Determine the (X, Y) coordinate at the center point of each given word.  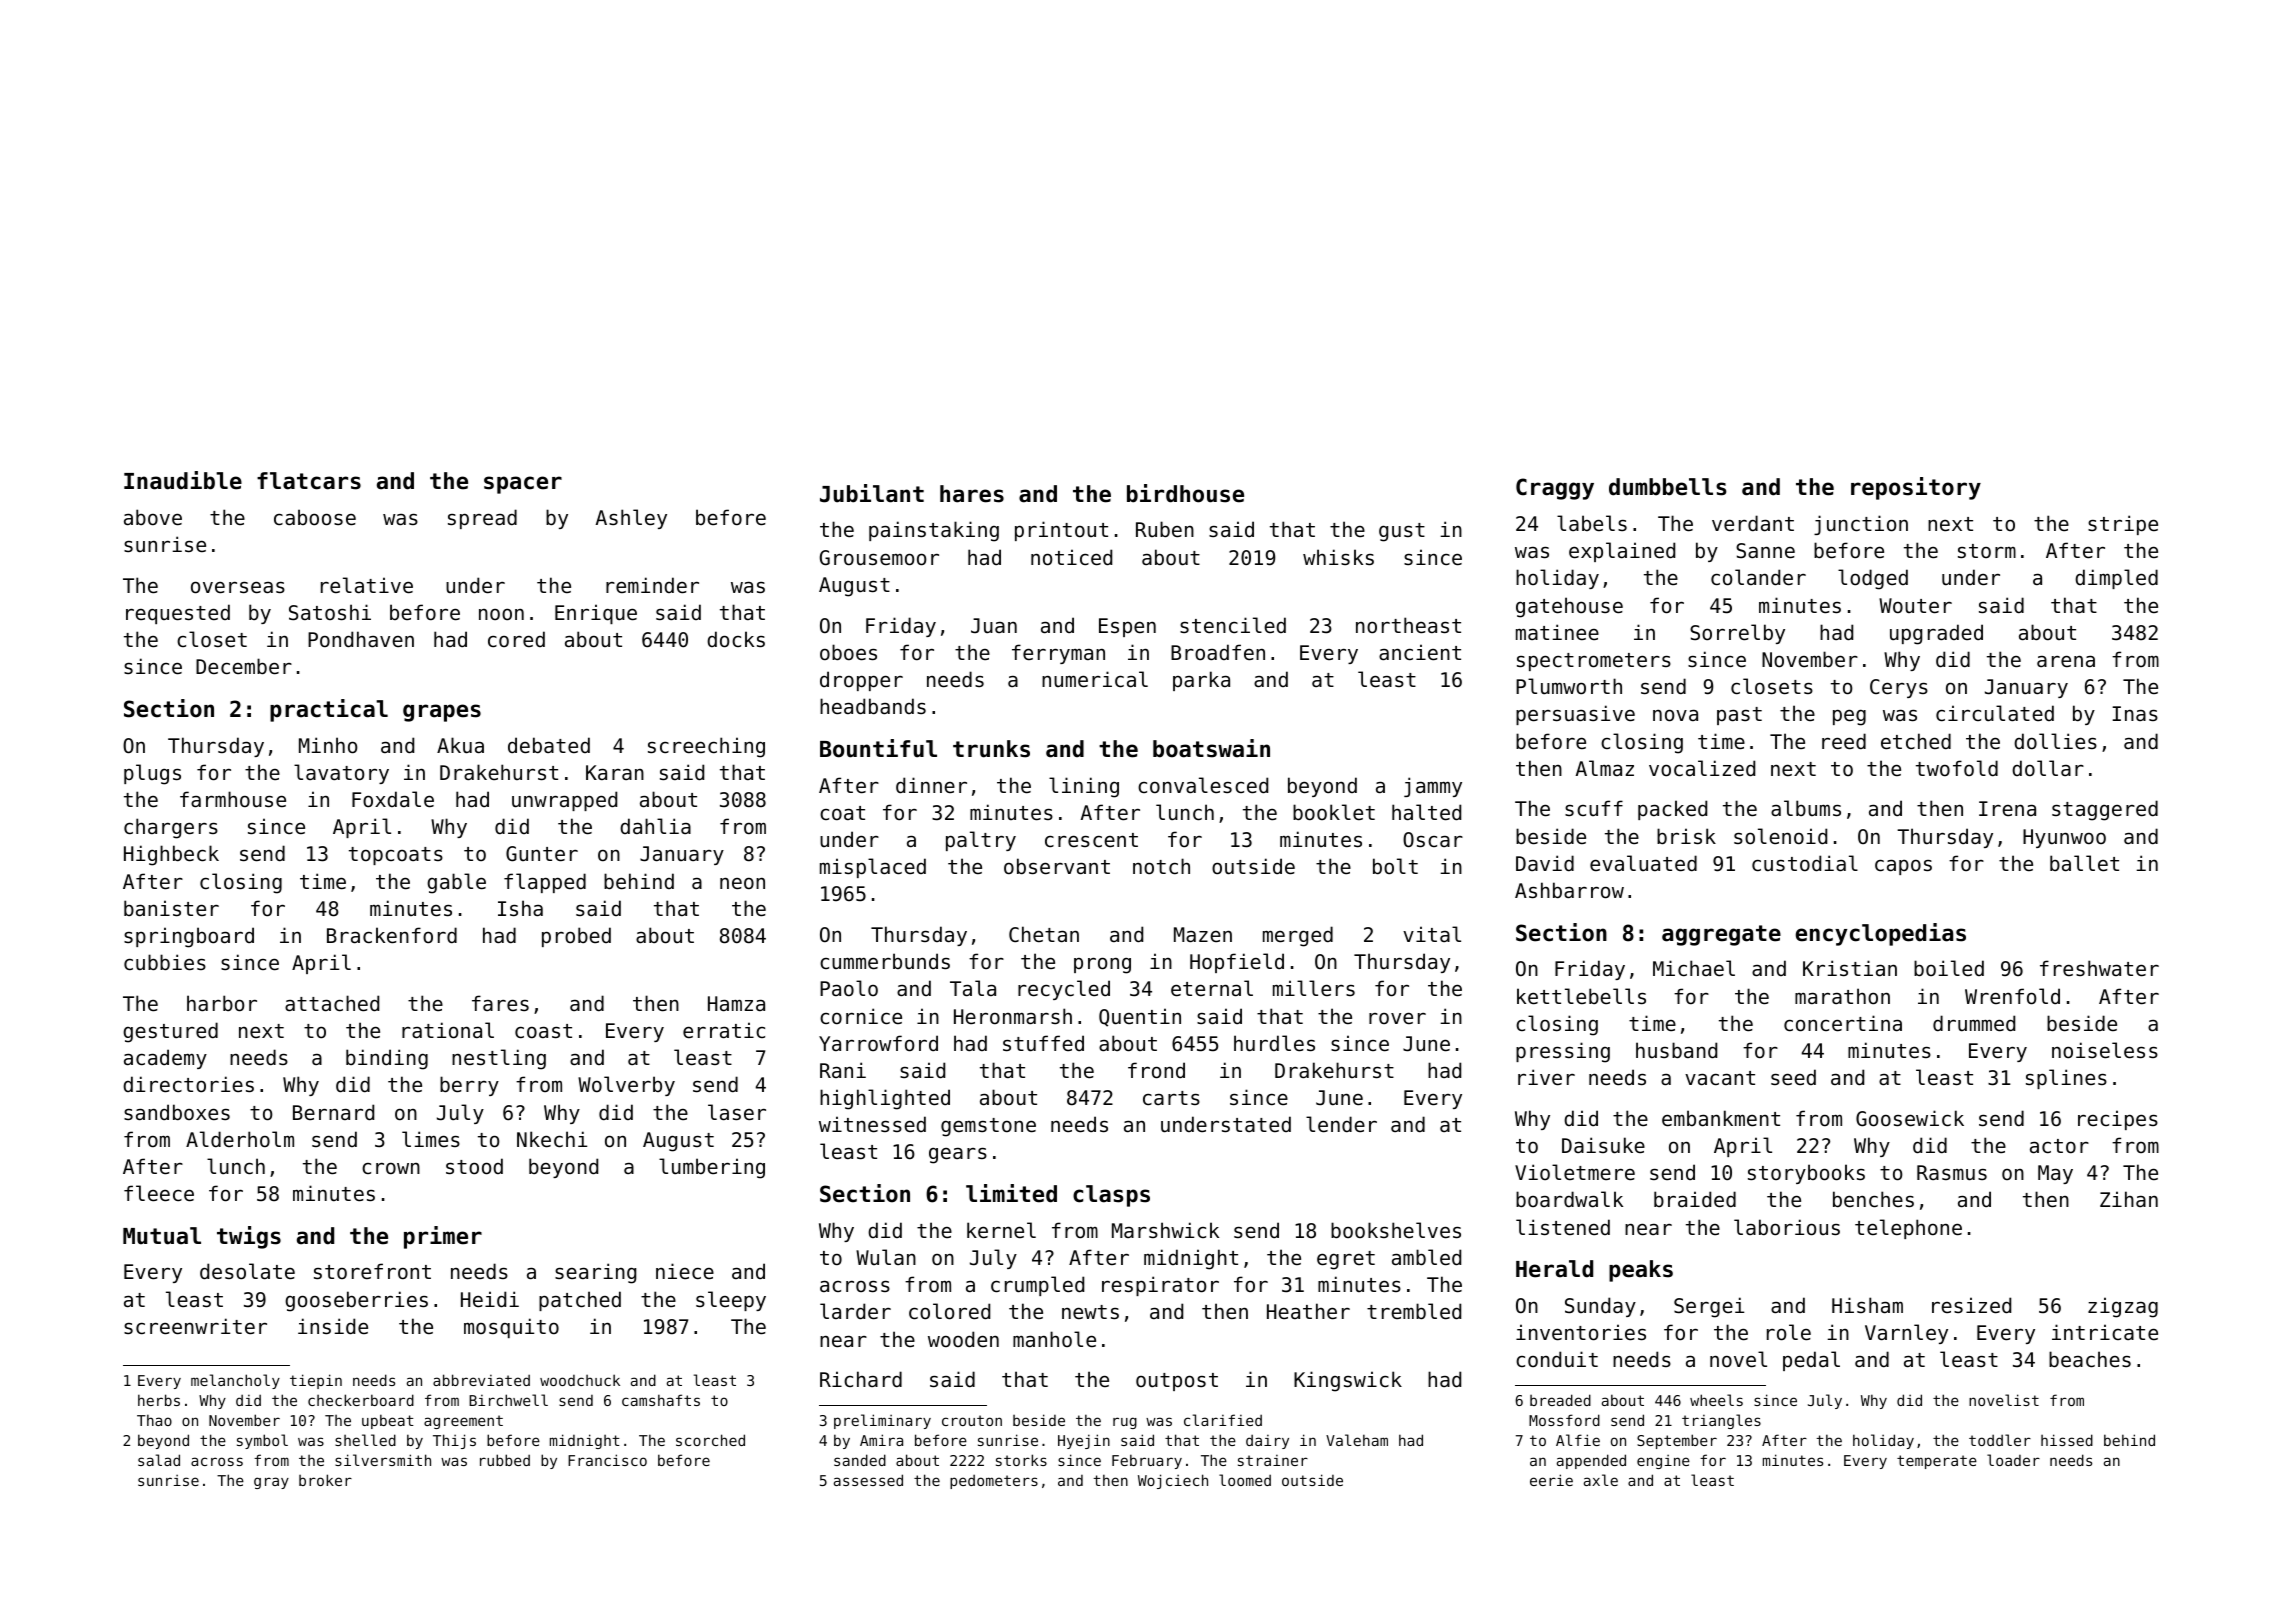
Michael (1694, 968)
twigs (249, 1237)
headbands (873, 706)
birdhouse (1185, 493)
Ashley (631, 519)
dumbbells (1668, 487)
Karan (615, 772)
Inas (2135, 713)
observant (1057, 866)
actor (2059, 1146)
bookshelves (1396, 1230)
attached (332, 1003)
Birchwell (508, 1400)
